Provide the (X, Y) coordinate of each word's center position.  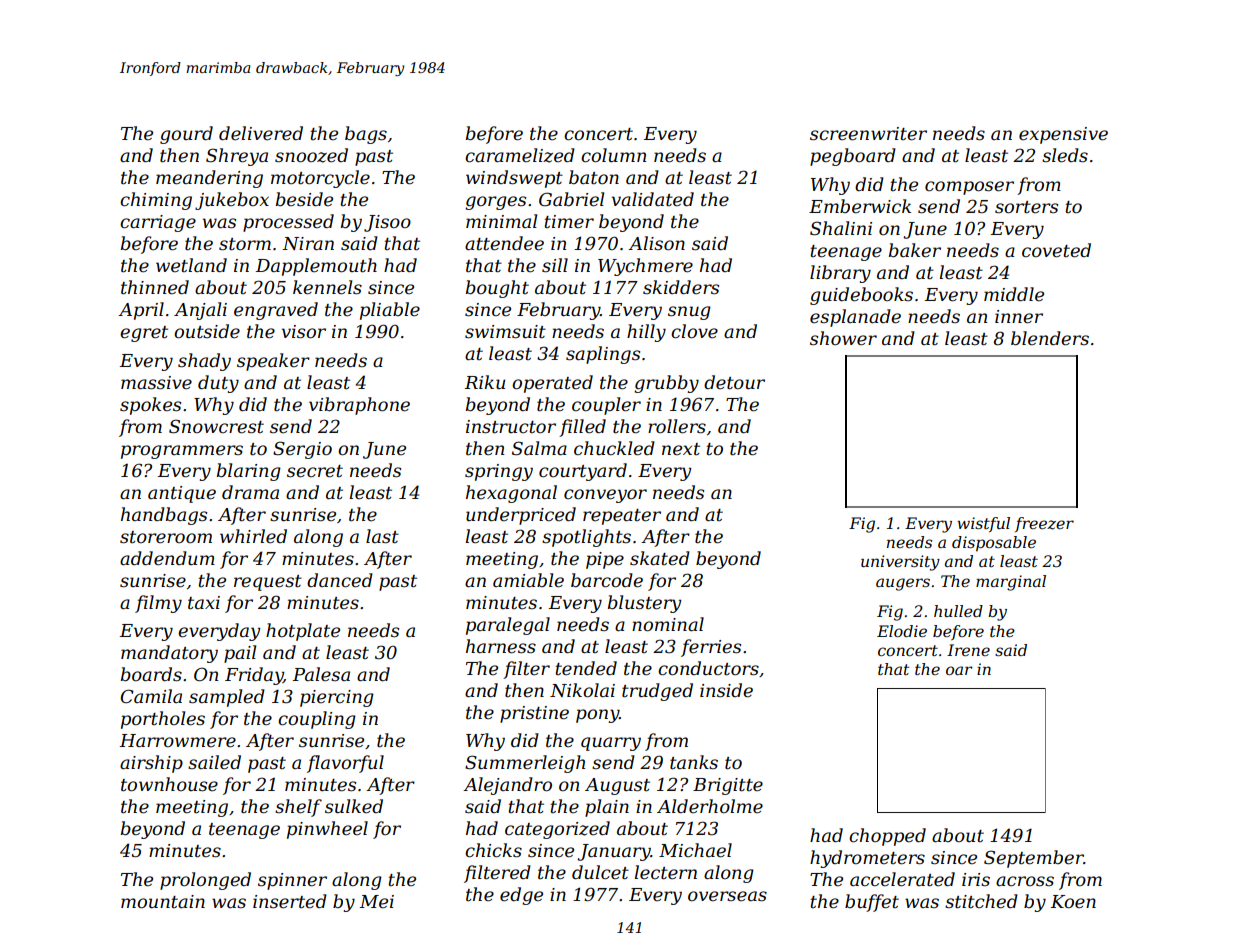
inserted (290, 901)
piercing (337, 698)
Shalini (841, 228)
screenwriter (868, 134)
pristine (534, 714)
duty (218, 384)
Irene (968, 650)
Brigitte (728, 786)
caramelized (520, 155)
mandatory (169, 654)
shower (843, 338)
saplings (603, 355)
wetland (191, 265)
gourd (186, 135)
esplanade (855, 318)
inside (726, 690)
